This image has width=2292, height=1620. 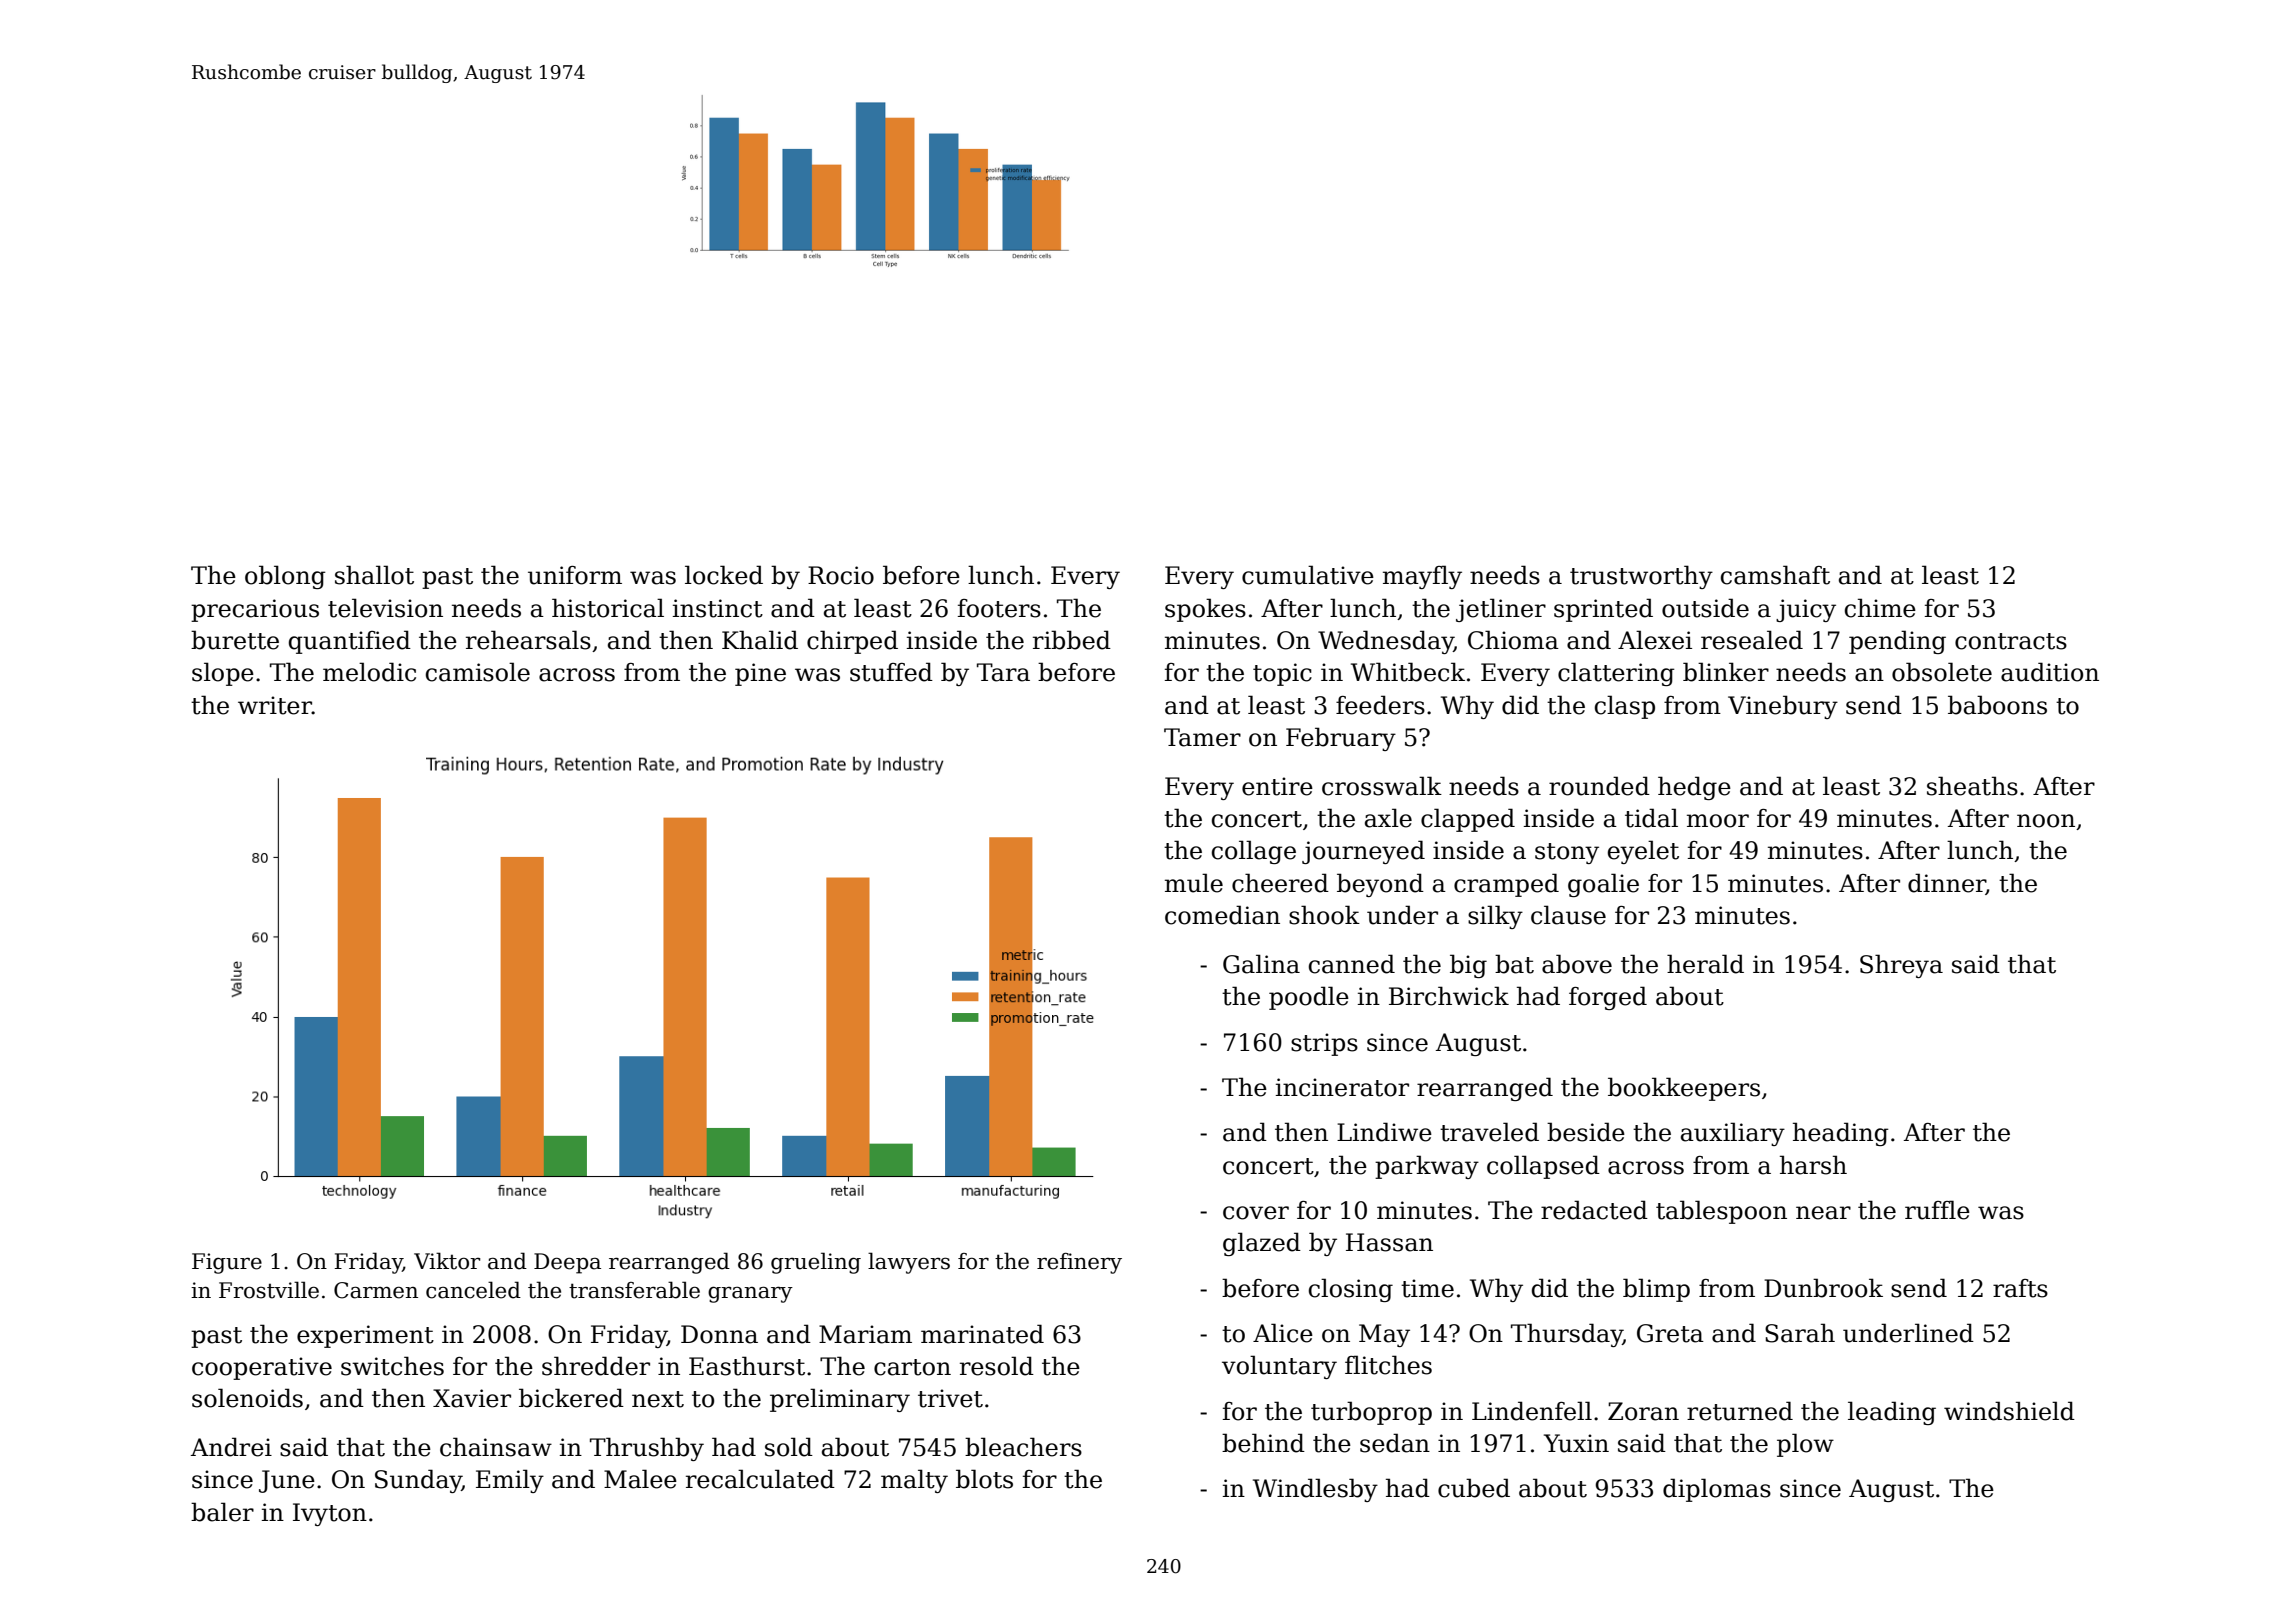 What do you see at coordinates (275, 705) in the image?
I see `writer` at bounding box center [275, 705].
